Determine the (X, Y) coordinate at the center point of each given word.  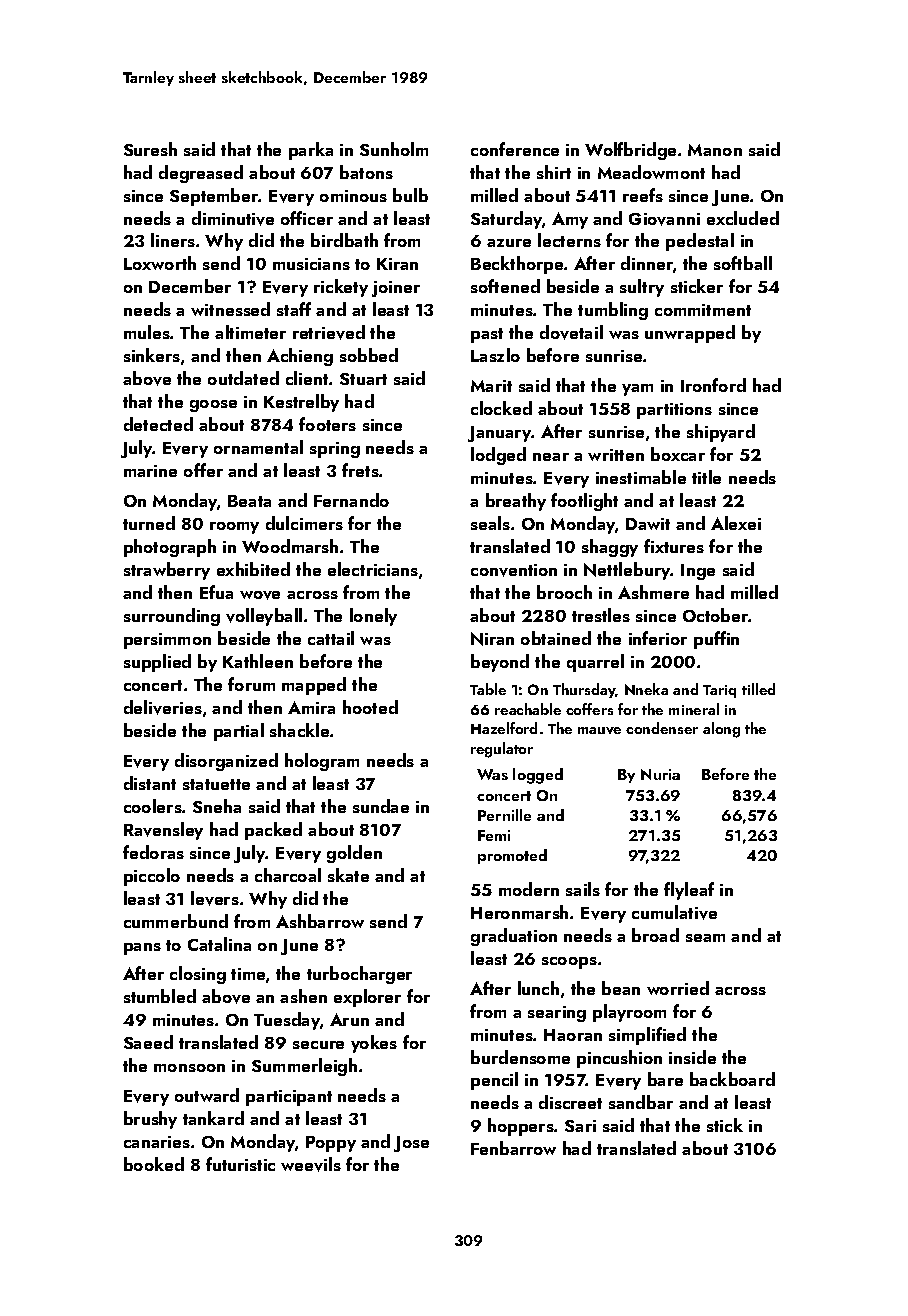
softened (505, 286)
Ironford (713, 385)
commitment (703, 310)
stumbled (160, 996)
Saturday (506, 220)
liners (173, 240)
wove (260, 595)
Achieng (300, 357)
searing (557, 1014)
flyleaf (689, 891)
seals (490, 523)
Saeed (148, 1042)
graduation (514, 937)
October (716, 615)
